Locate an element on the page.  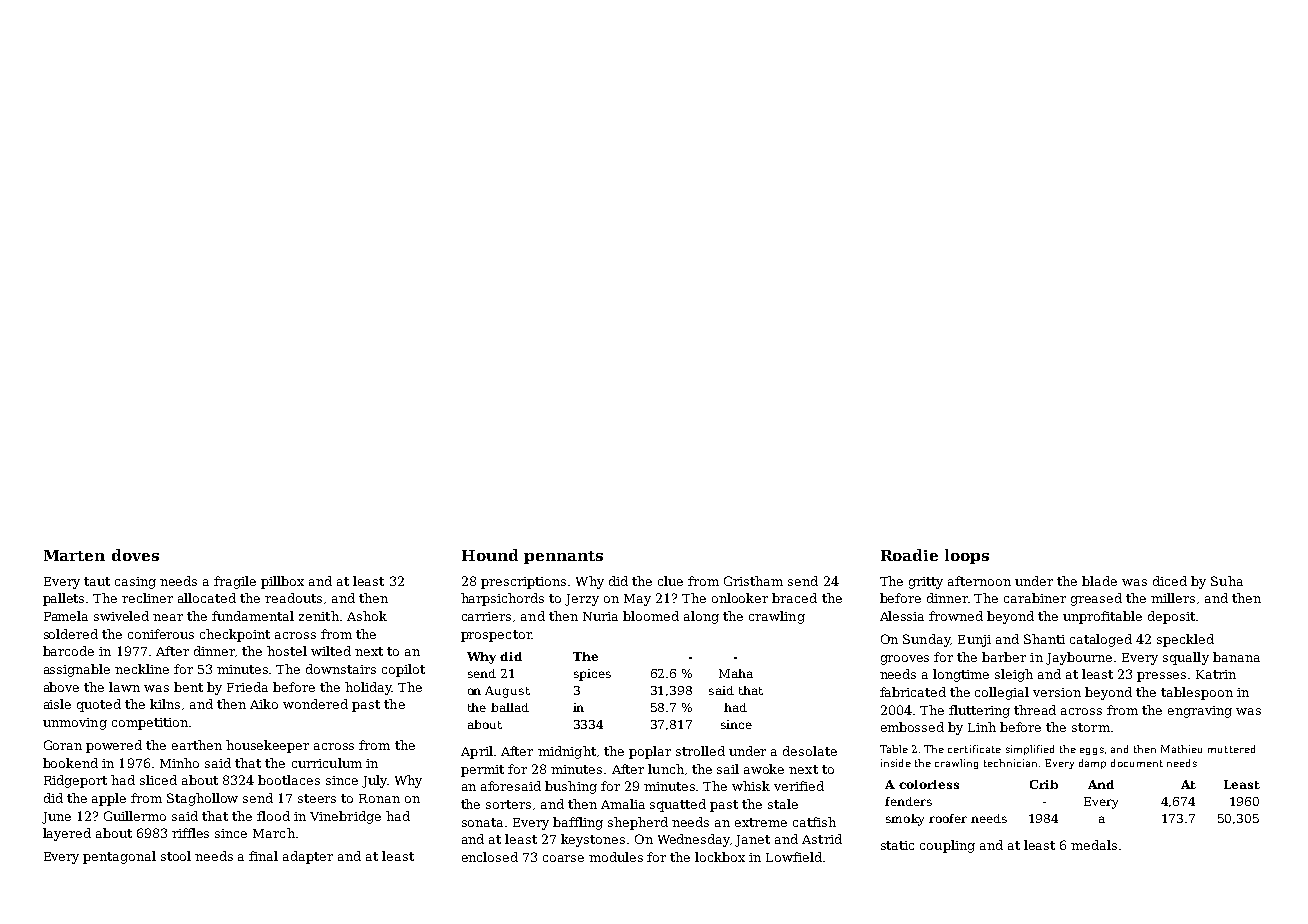
layered is located at coordinates (67, 834).
